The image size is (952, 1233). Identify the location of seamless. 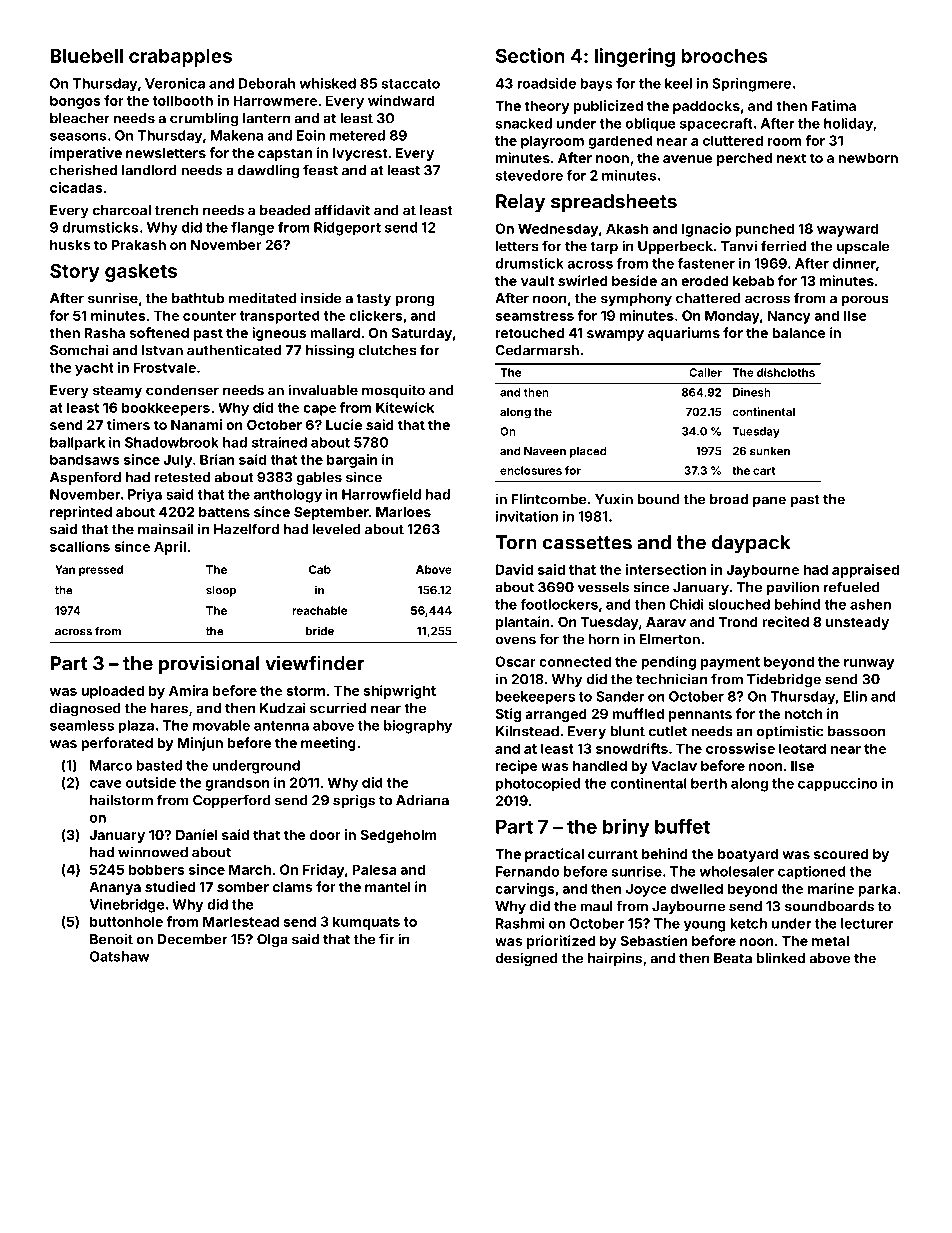
(82, 725).
